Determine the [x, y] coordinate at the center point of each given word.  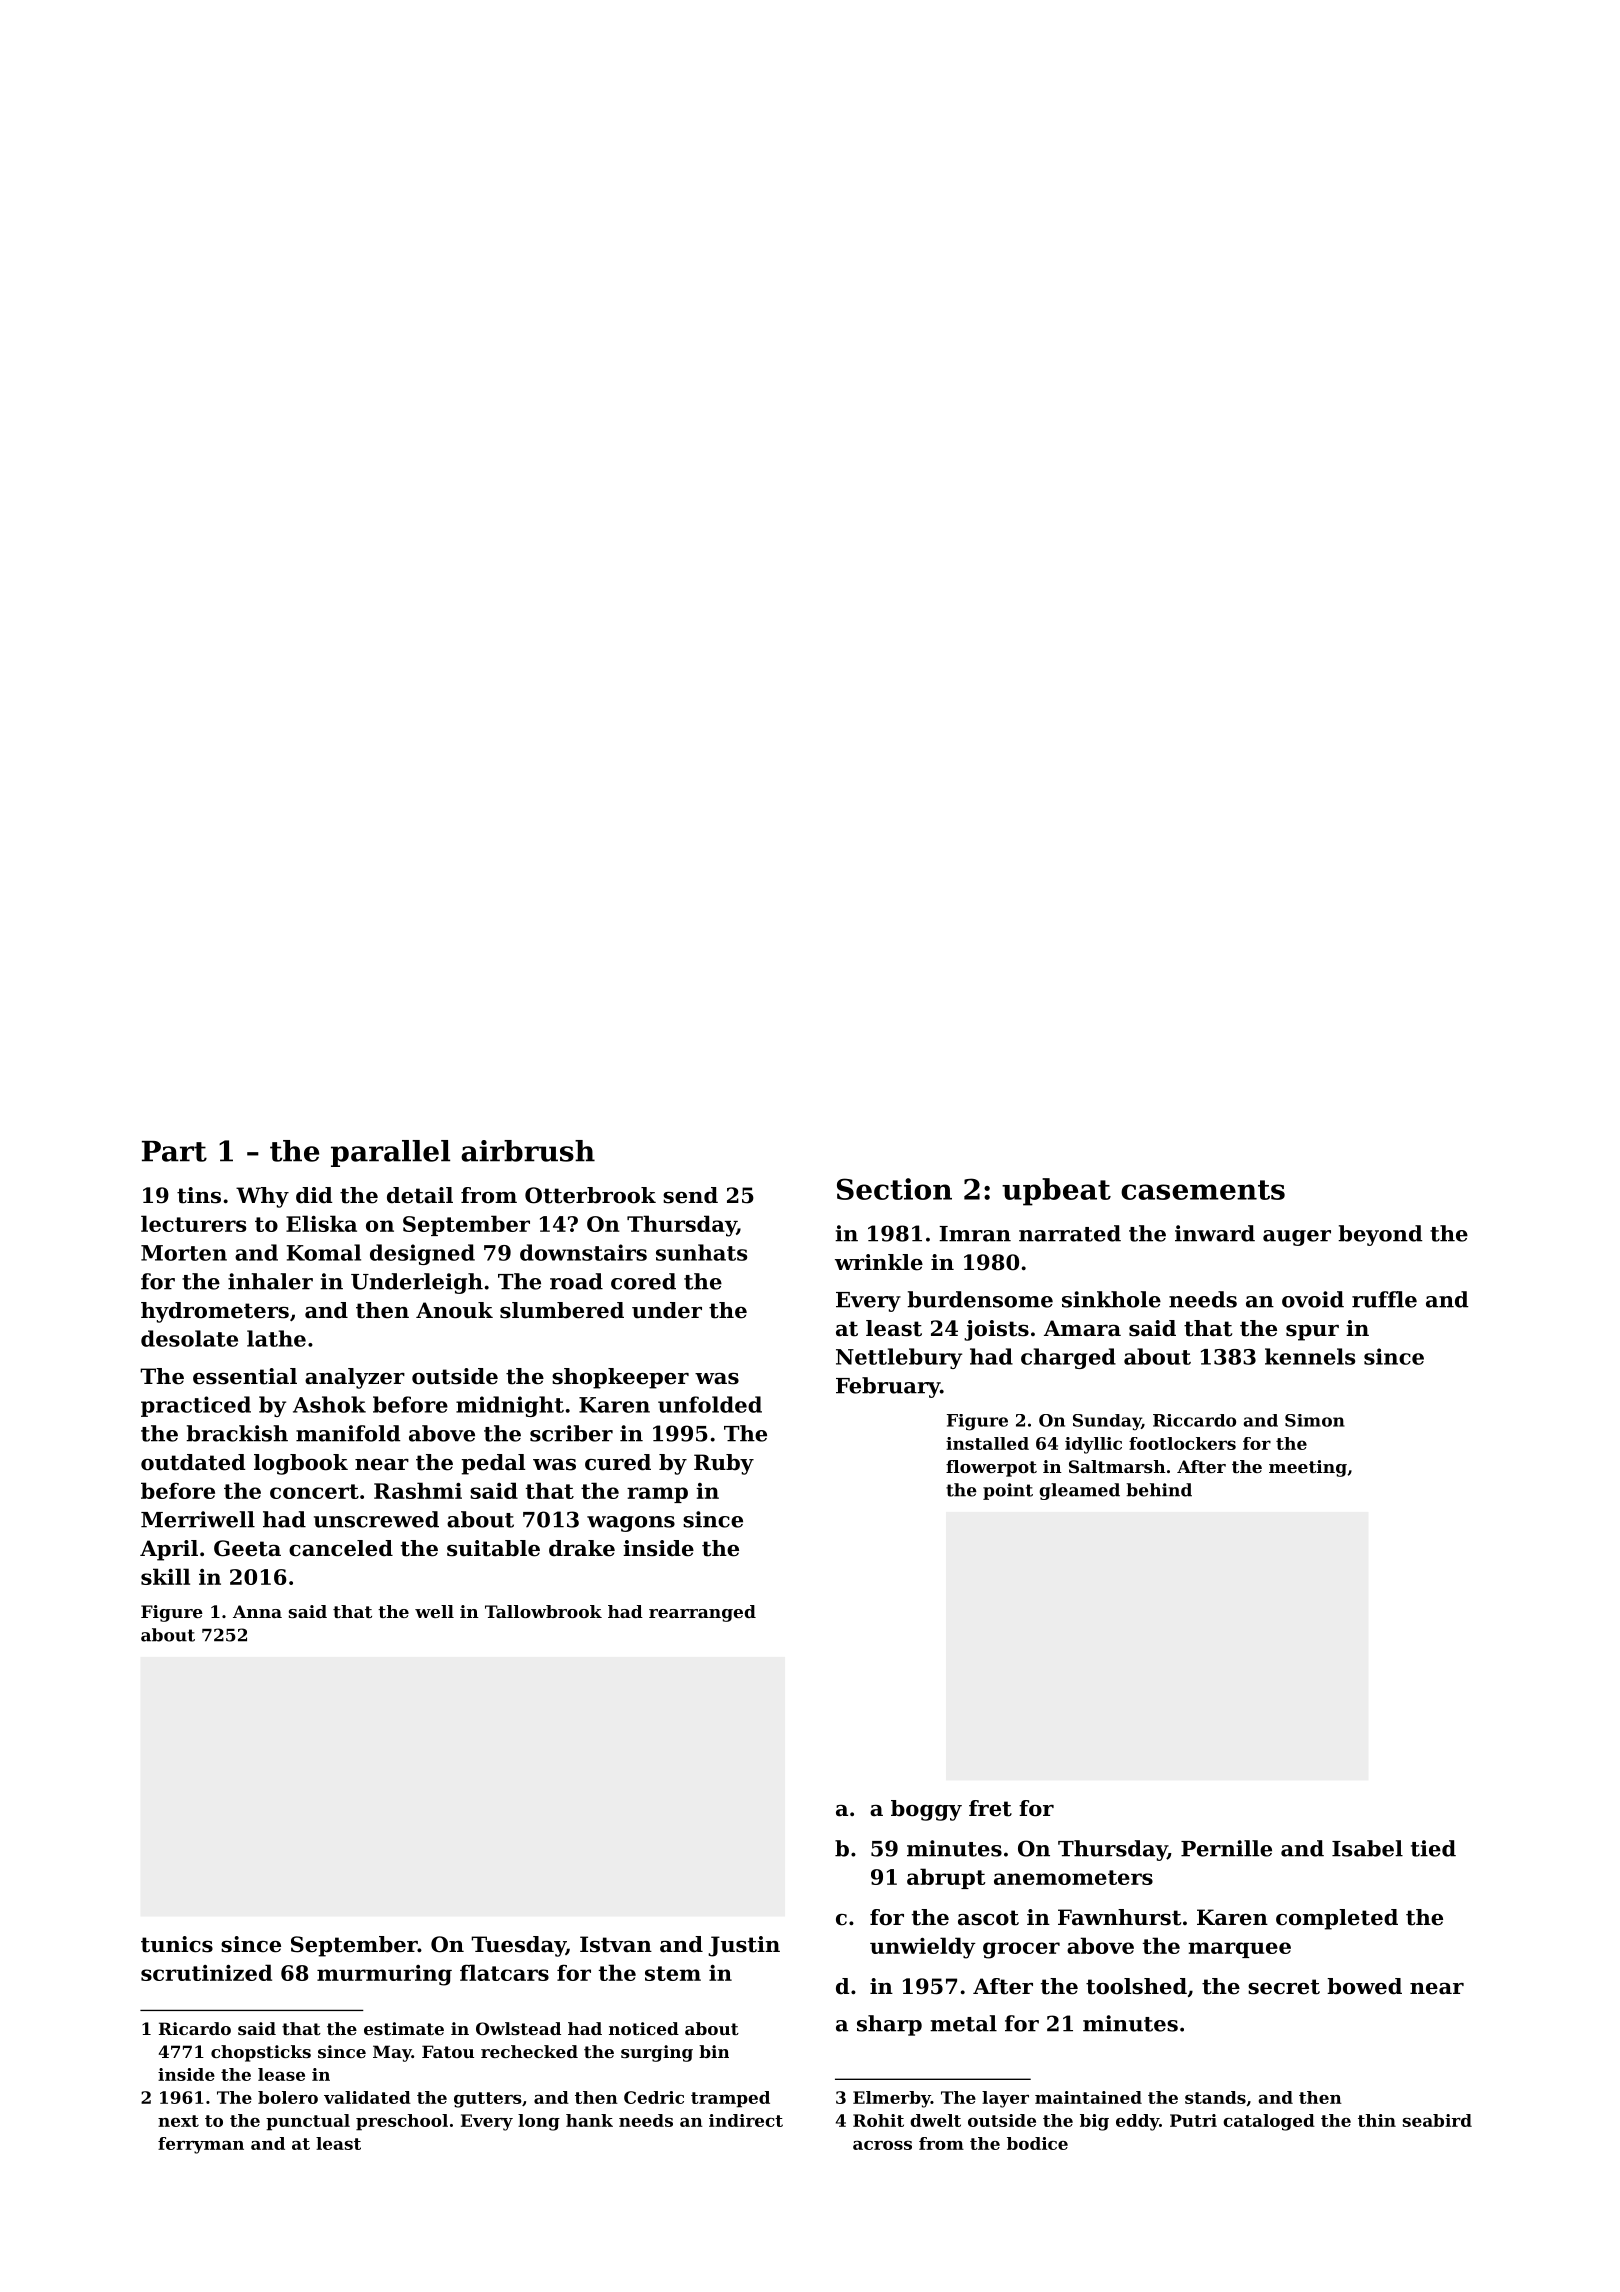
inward [1215, 1233]
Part [174, 1151]
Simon [1315, 1420]
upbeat [1056, 1192]
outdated [193, 1462]
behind [1159, 1490]
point [1008, 1491]
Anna [257, 1611]
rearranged [702, 1613]
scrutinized [206, 1972]
